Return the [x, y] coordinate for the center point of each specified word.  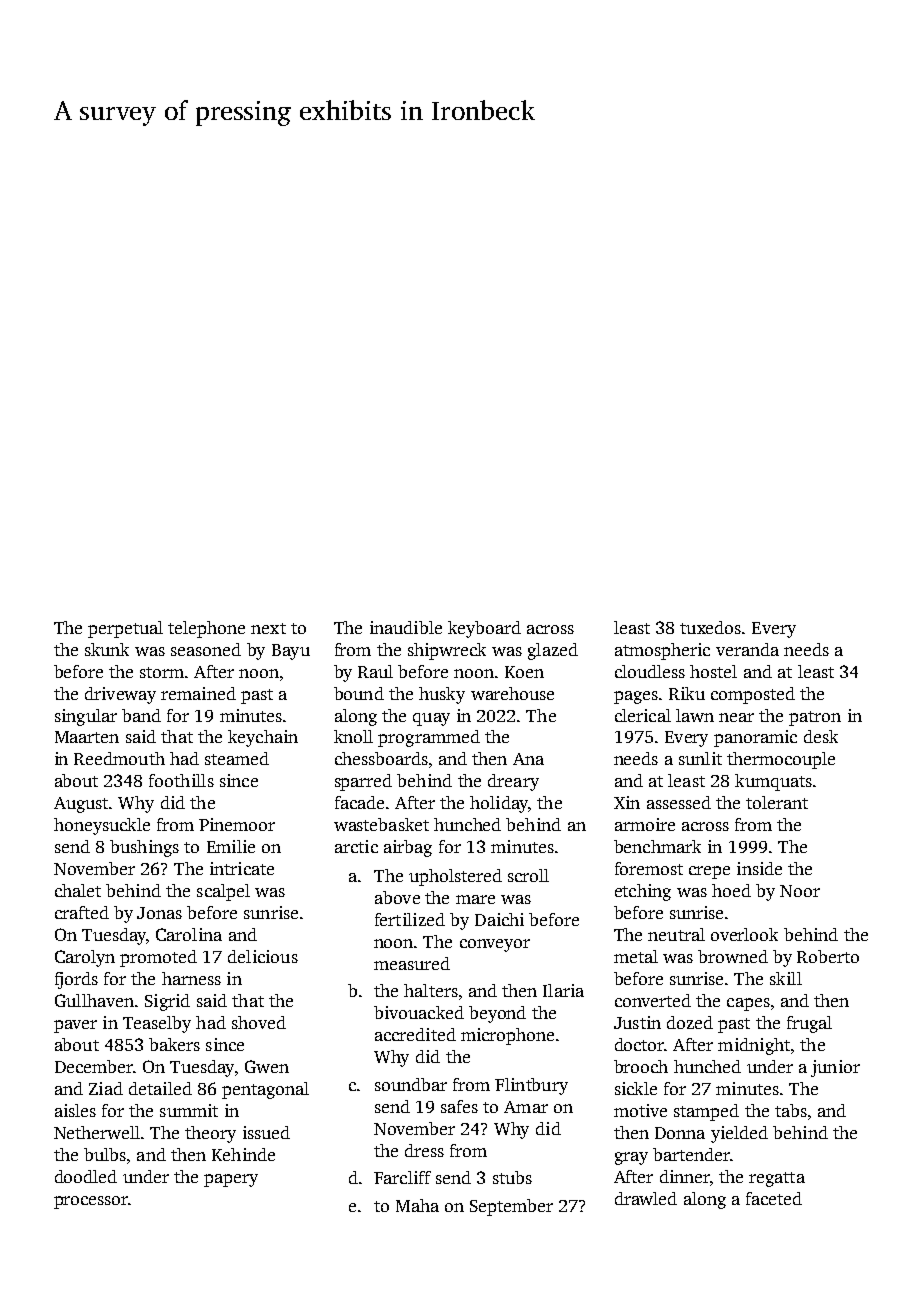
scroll [528, 875]
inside [759, 868]
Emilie [231, 846]
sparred [363, 782]
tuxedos [710, 627]
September [511, 1207]
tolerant [777, 802]
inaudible [406, 627]
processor [91, 1202]
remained [198, 693]
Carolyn [85, 958]
